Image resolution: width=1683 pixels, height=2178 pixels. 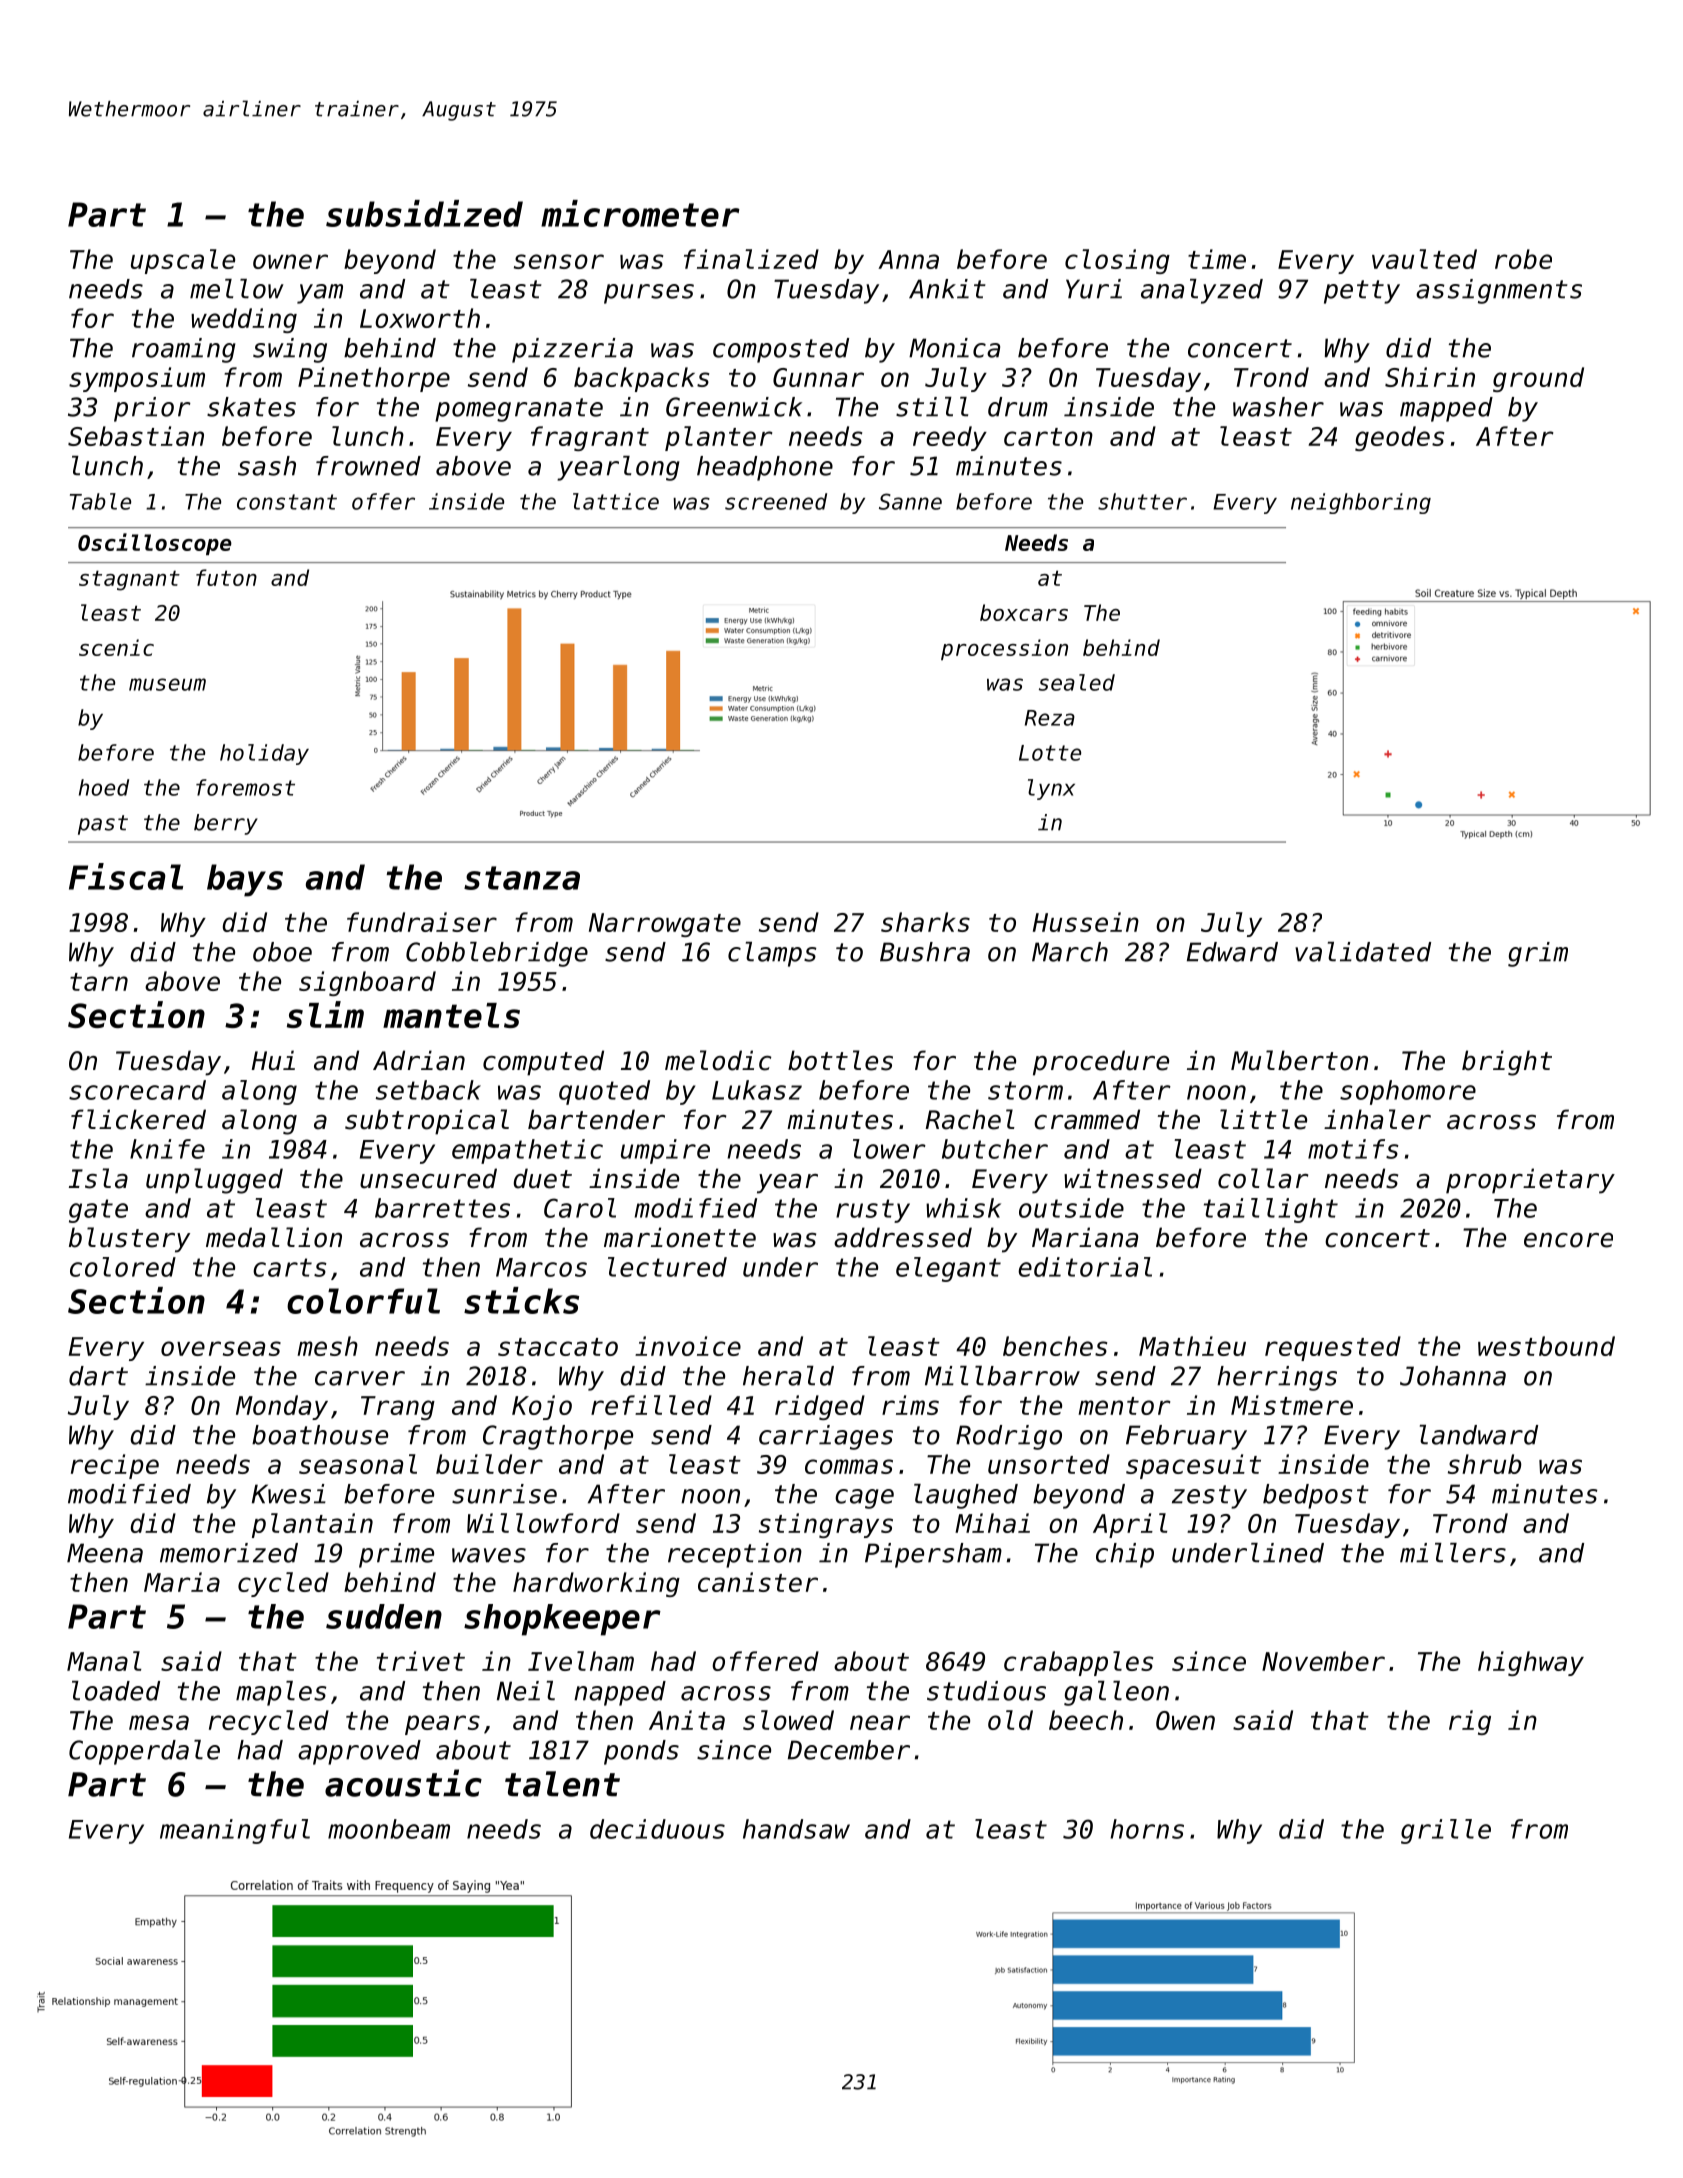 What do you see at coordinates (360, 1378) in the image?
I see `carver` at bounding box center [360, 1378].
